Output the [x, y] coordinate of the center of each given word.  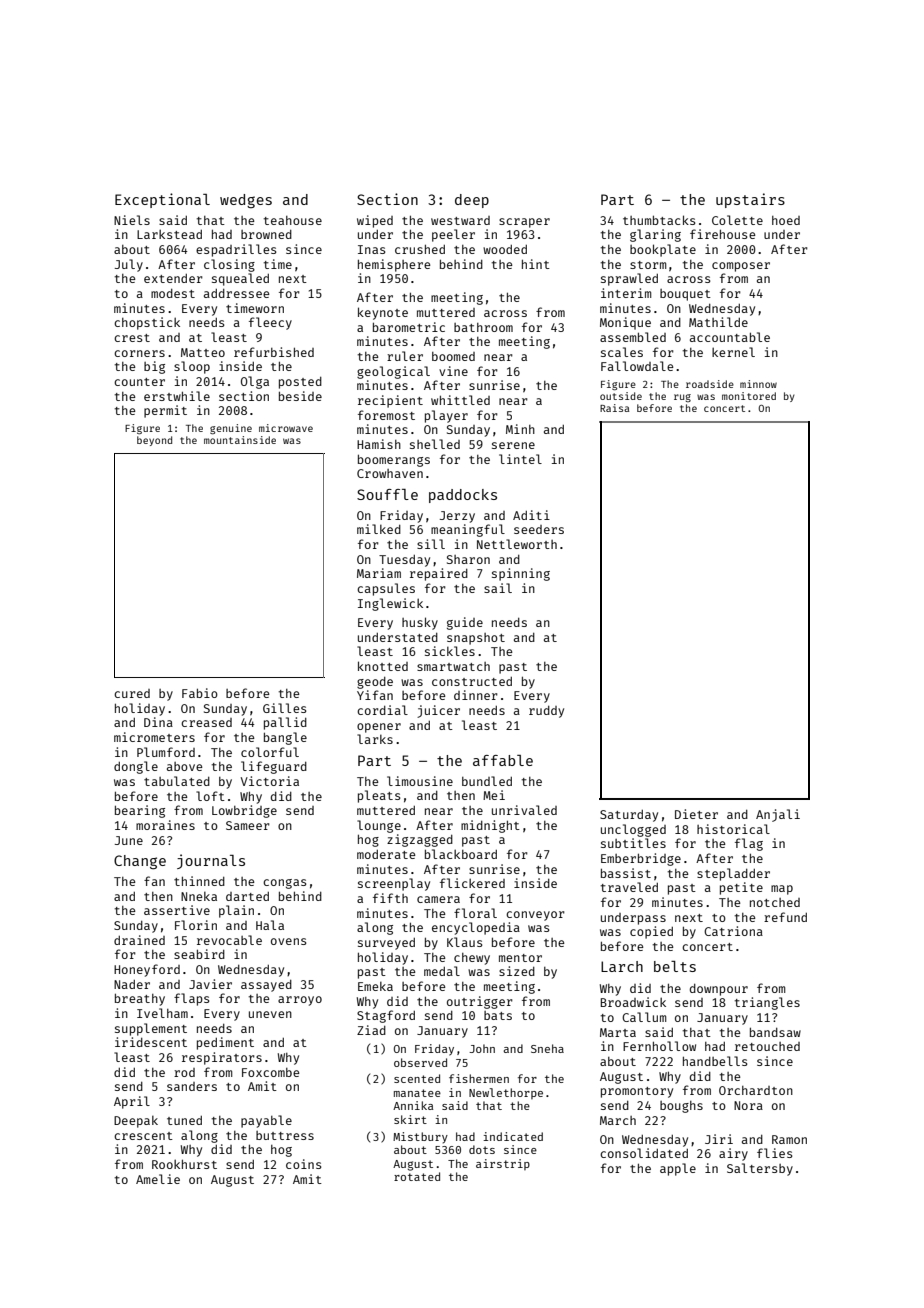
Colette [737, 220]
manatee [417, 1093]
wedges [246, 201]
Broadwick [633, 1002]
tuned [184, 1120]
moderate [386, 854]
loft [210, 796]
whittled [460, 400]
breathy [140, 999]
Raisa [614, 408]
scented [417, 1078]
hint [536, 264]
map [782, 890]
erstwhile [177, 396]
